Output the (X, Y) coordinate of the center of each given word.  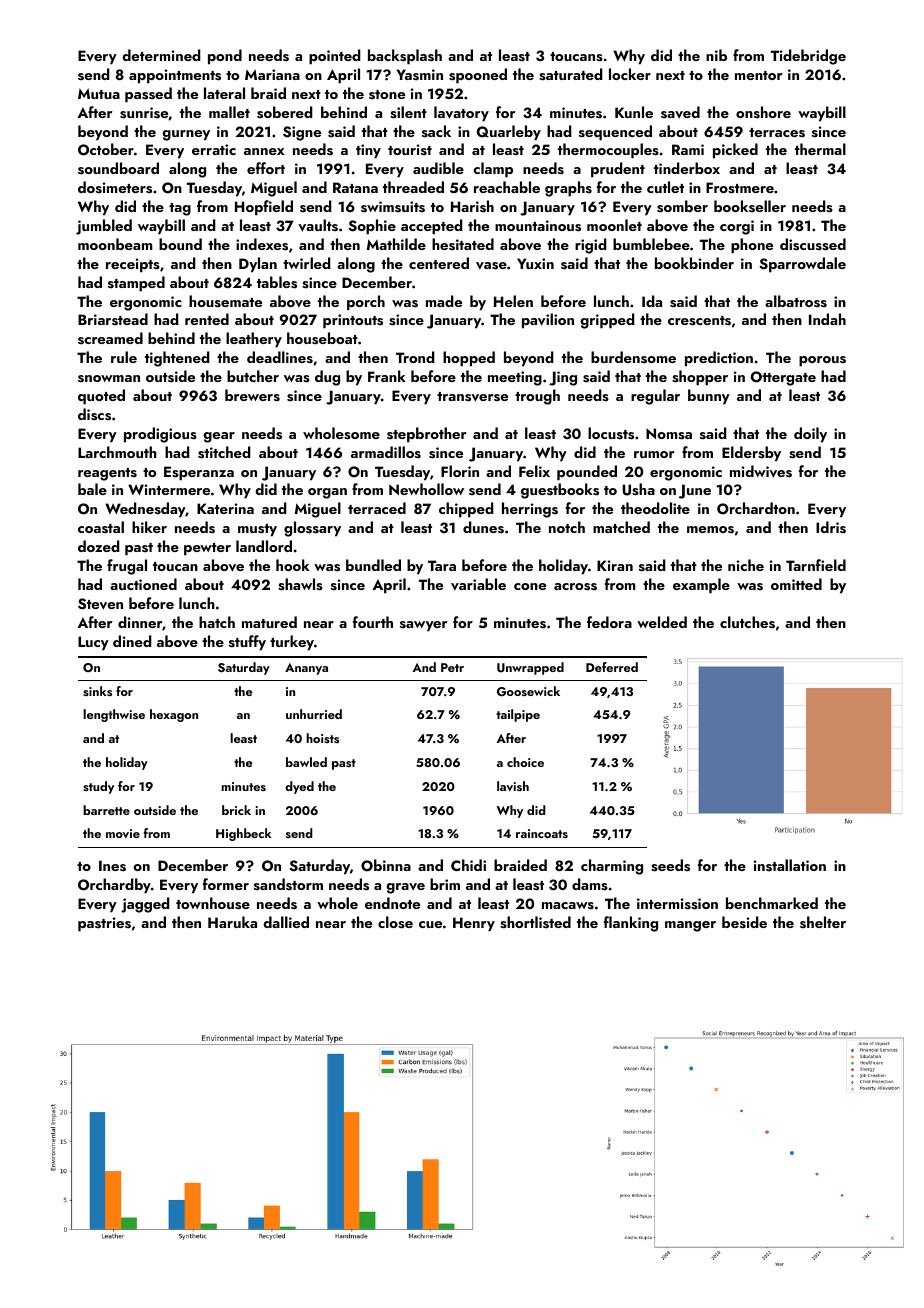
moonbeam (115, 244)
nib (716, 55)
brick (236, 810)
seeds (670, 865)
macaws (568, 906)
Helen (513, 301)
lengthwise (114, 715)
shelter (823, 922)
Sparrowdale (802, 265)
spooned (478, 76)
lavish (513, 786)
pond (225, 57)
